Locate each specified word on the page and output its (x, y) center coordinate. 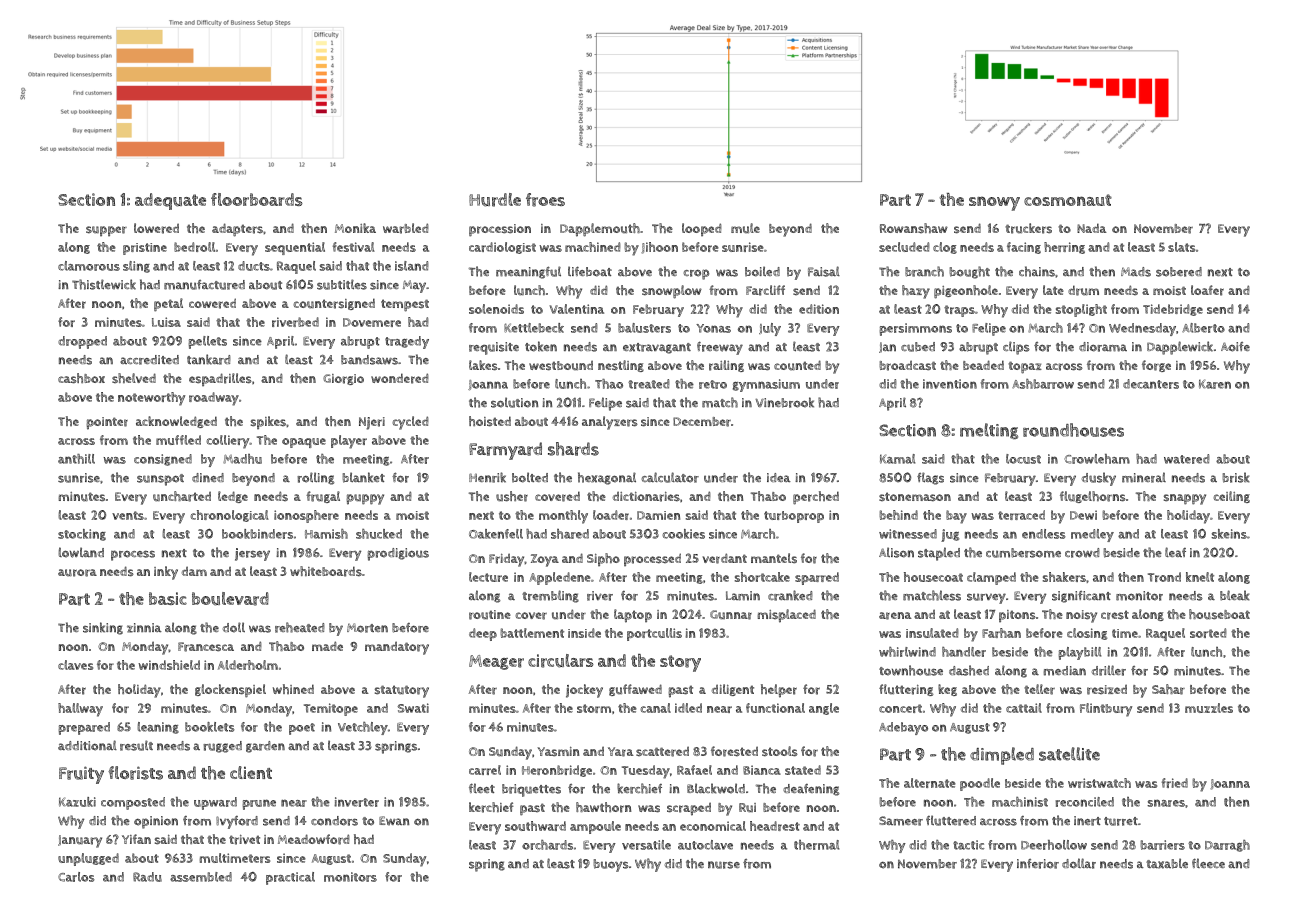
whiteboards (326, 571)
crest (1115, 615)
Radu (147, 877)
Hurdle (495, 200)
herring (1064, 248)
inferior (1038, 864)
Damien (658, 515)
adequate (170, 201)
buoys (611, 865)
